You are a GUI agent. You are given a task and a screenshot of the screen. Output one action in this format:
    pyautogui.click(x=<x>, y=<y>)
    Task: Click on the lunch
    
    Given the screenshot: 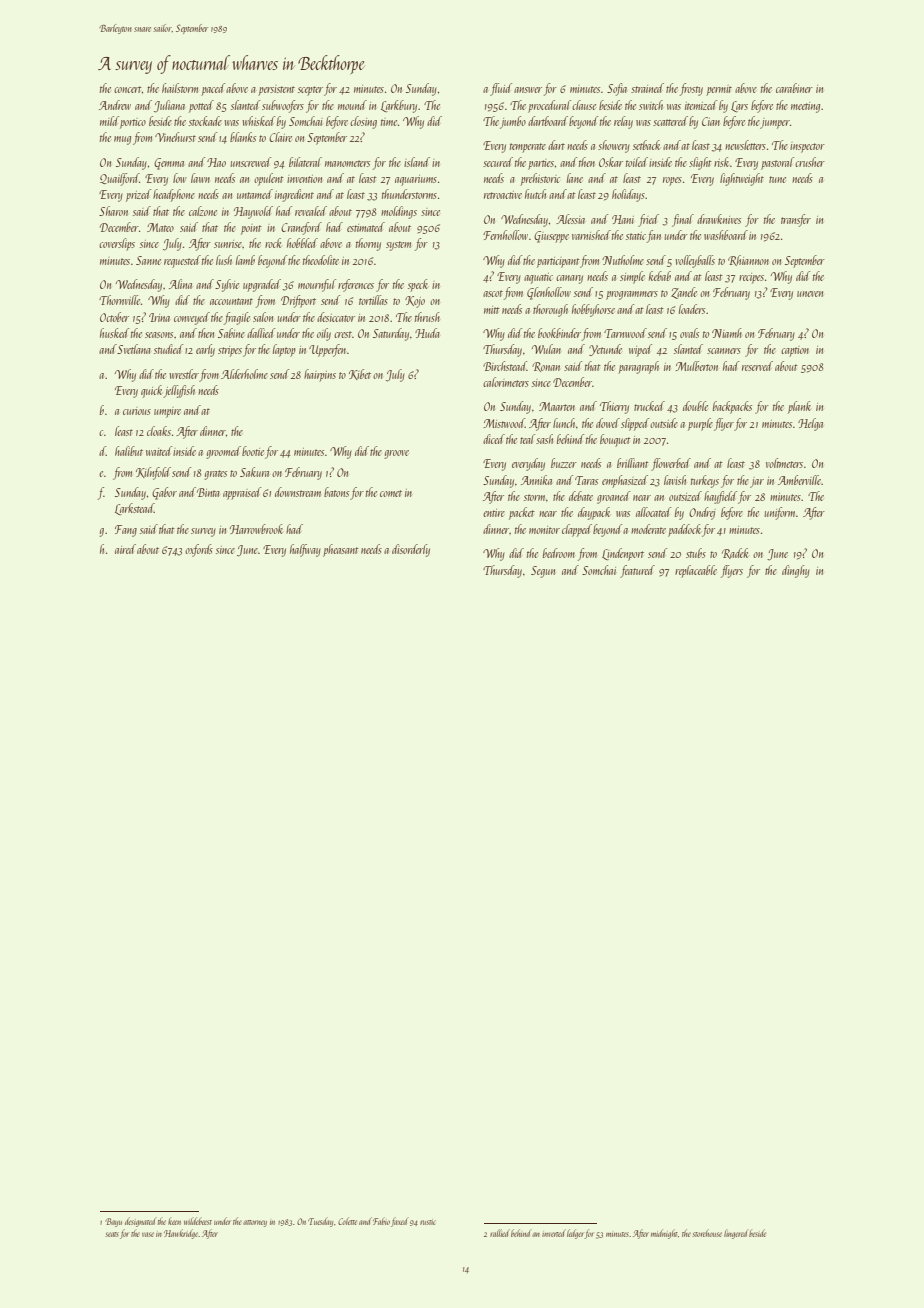 What is the action you would take?
    pyautogui.click(x=564, y=423)
